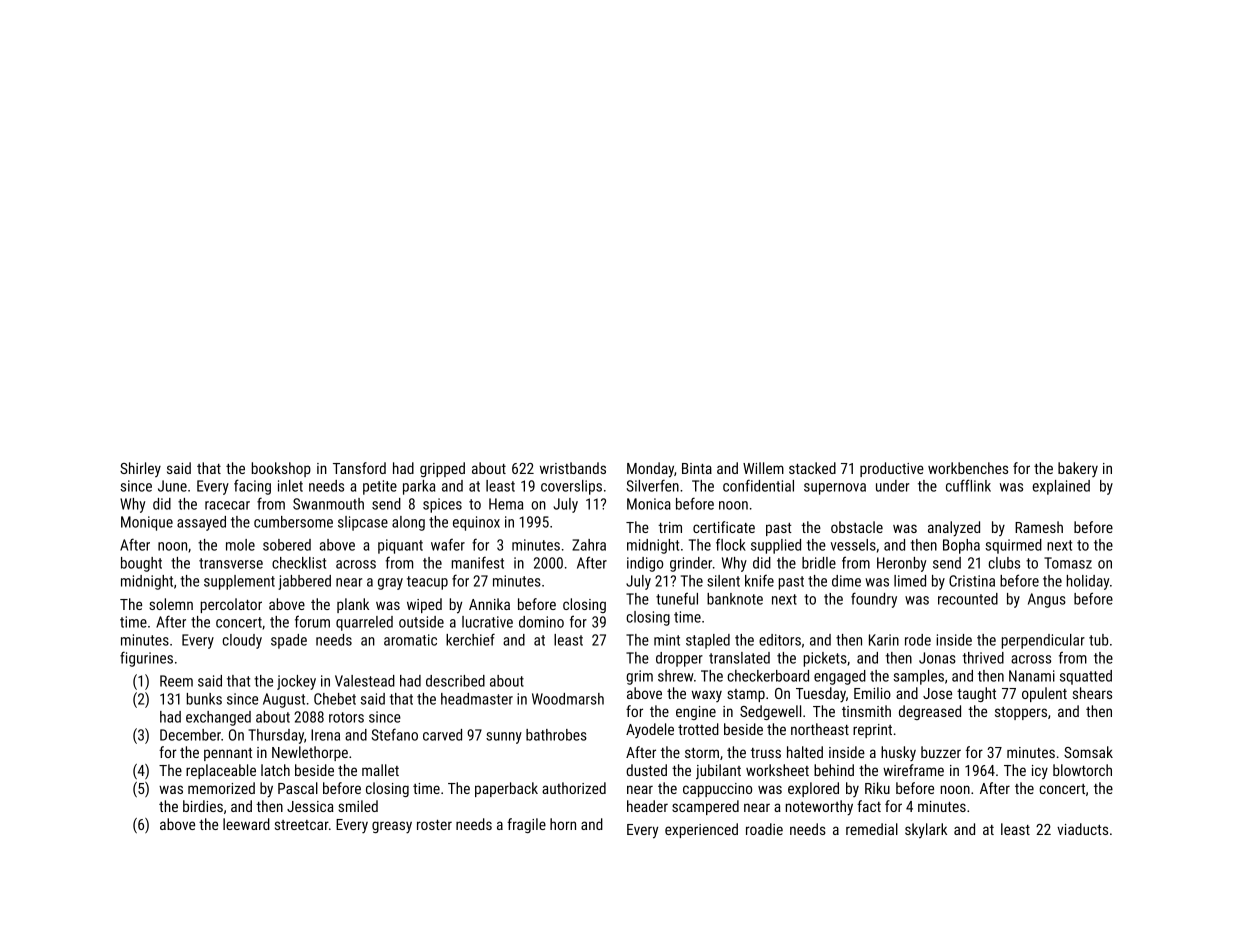 This screenshot has width=1233, height=952. Describe the element at coordinates (968, 599) in the screenshot. I see `recounted` at that location.
